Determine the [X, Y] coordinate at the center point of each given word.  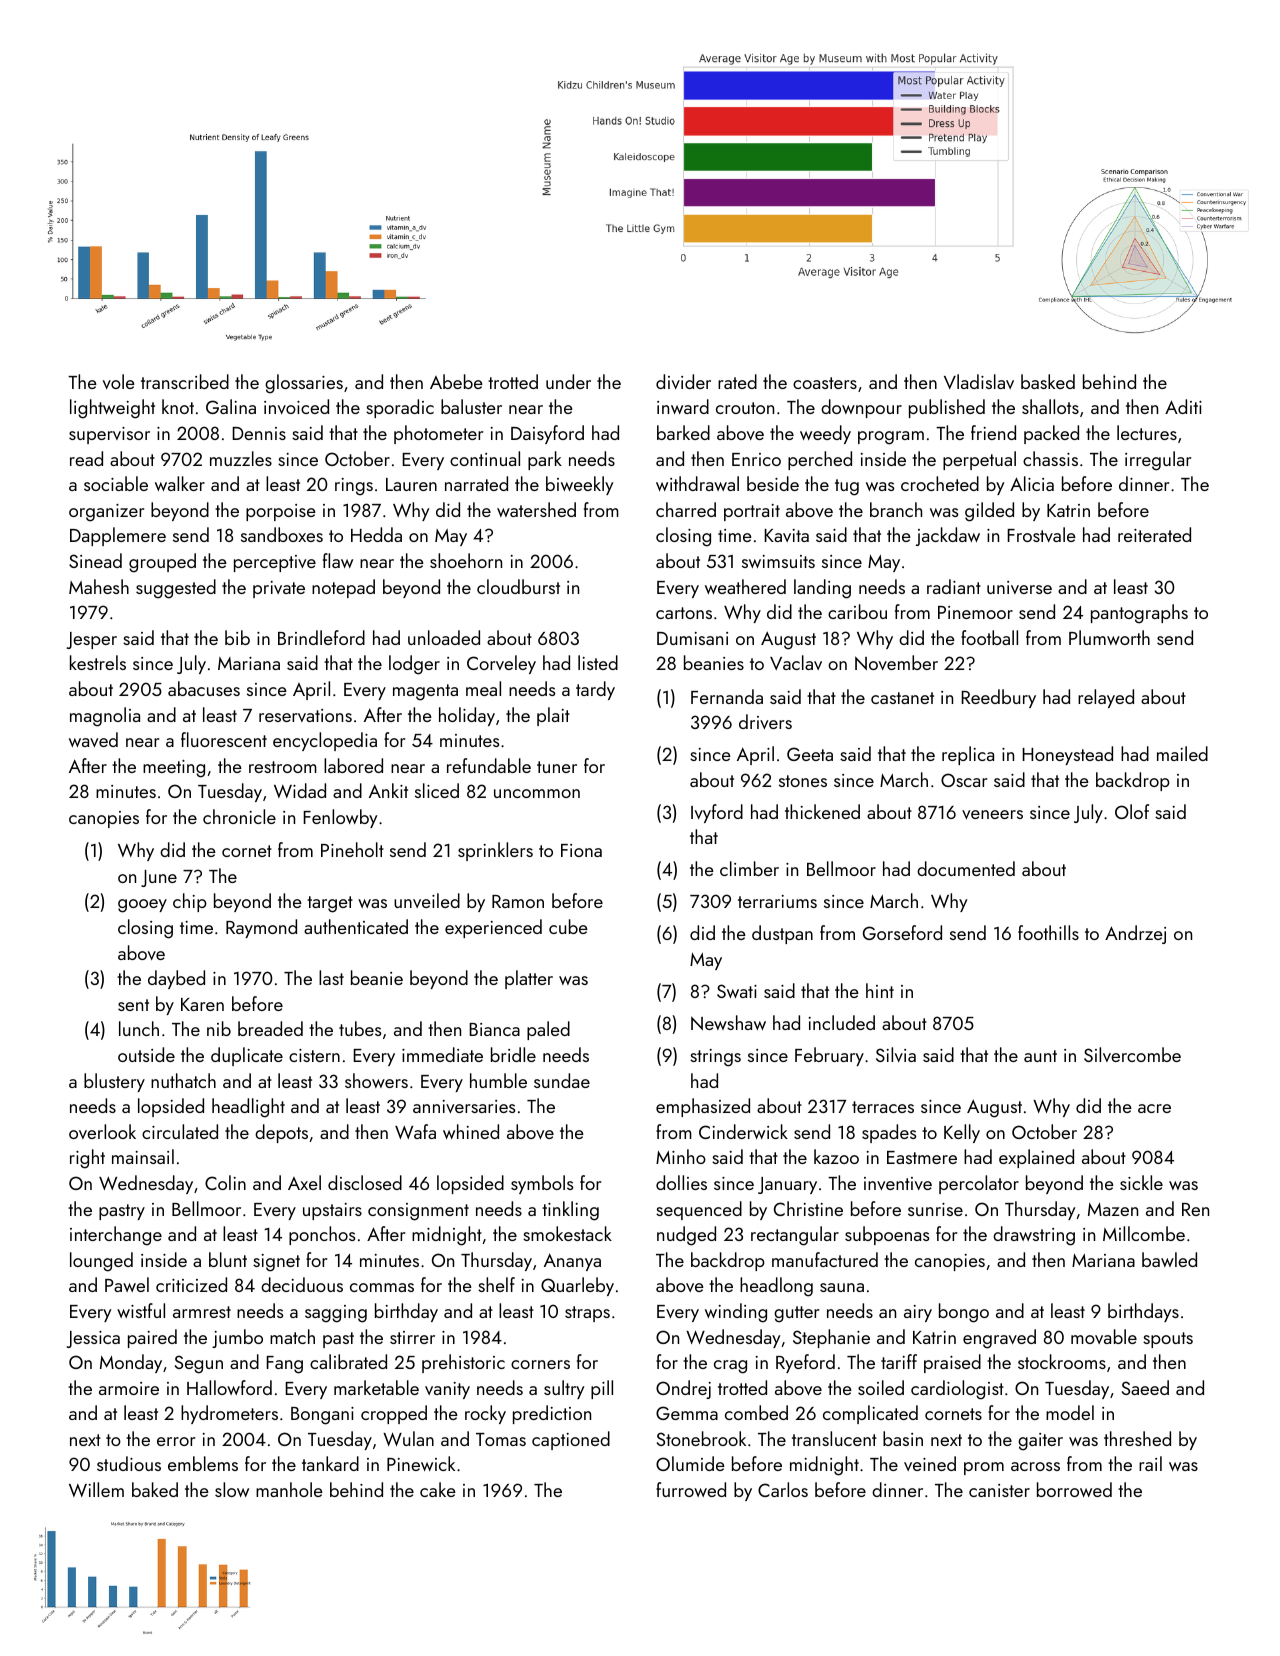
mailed [1182, 753]
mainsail [143, 1156]
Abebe [456, 381]
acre [1154, 1108]
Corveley [501, 664]
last [331, 977]
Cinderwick [743, 1131]
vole [119, 381]
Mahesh [99, 586]
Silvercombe [1132, 1054]
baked [155, 1489]
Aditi [1183, 406]
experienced [493, 928]
